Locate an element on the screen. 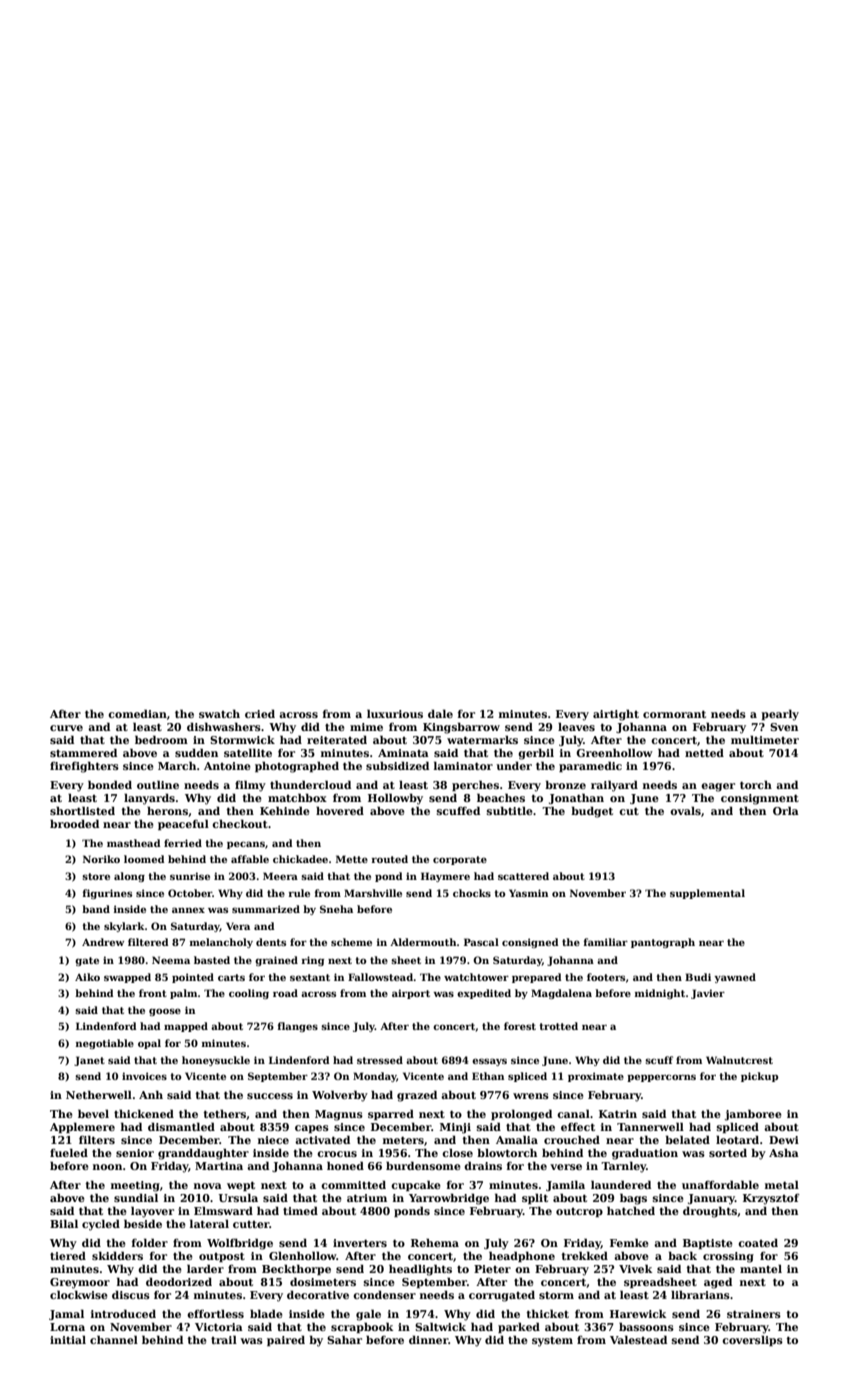 The image size is (849, 1400). Aiko is located at coordinates (87, 977).
